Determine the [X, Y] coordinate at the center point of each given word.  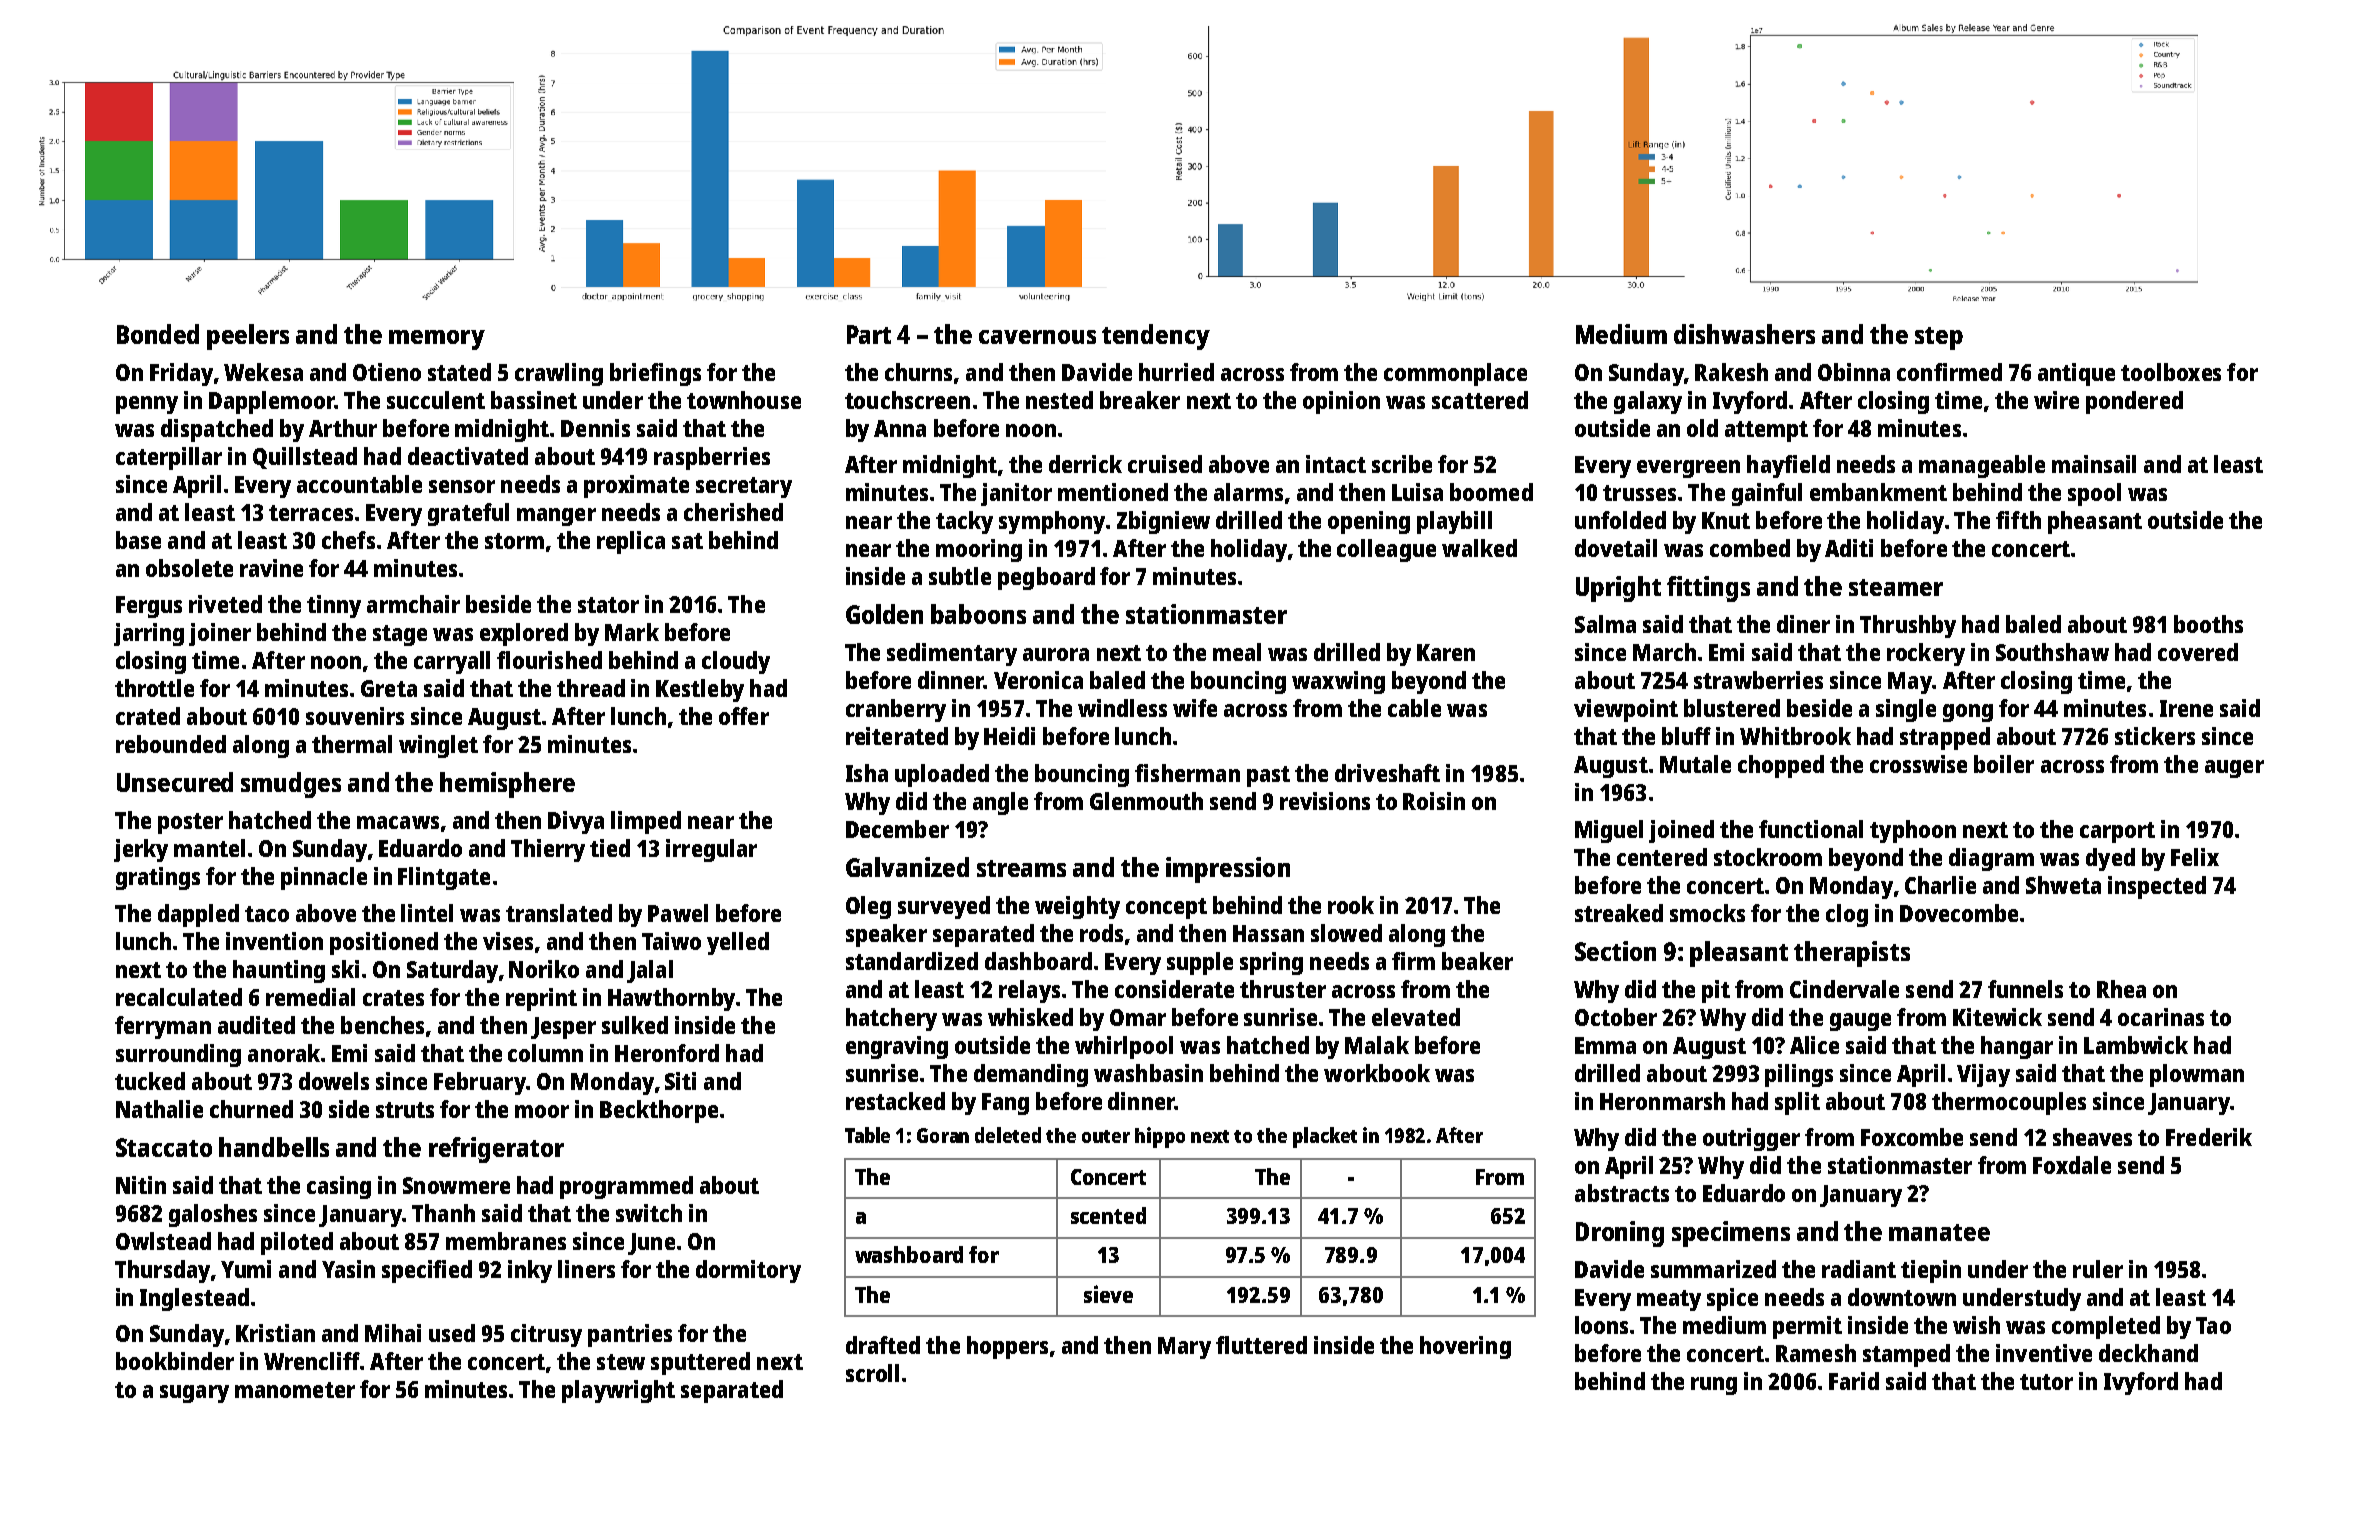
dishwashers [1744, 334]
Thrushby [1908, 626]
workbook [1377, 1073]
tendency [1156, 337]
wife [1195, 708]
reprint [541, 999]
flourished [549, 660]
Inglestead [194, 1299]
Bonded [158, 334]
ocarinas [2161, 1017]
